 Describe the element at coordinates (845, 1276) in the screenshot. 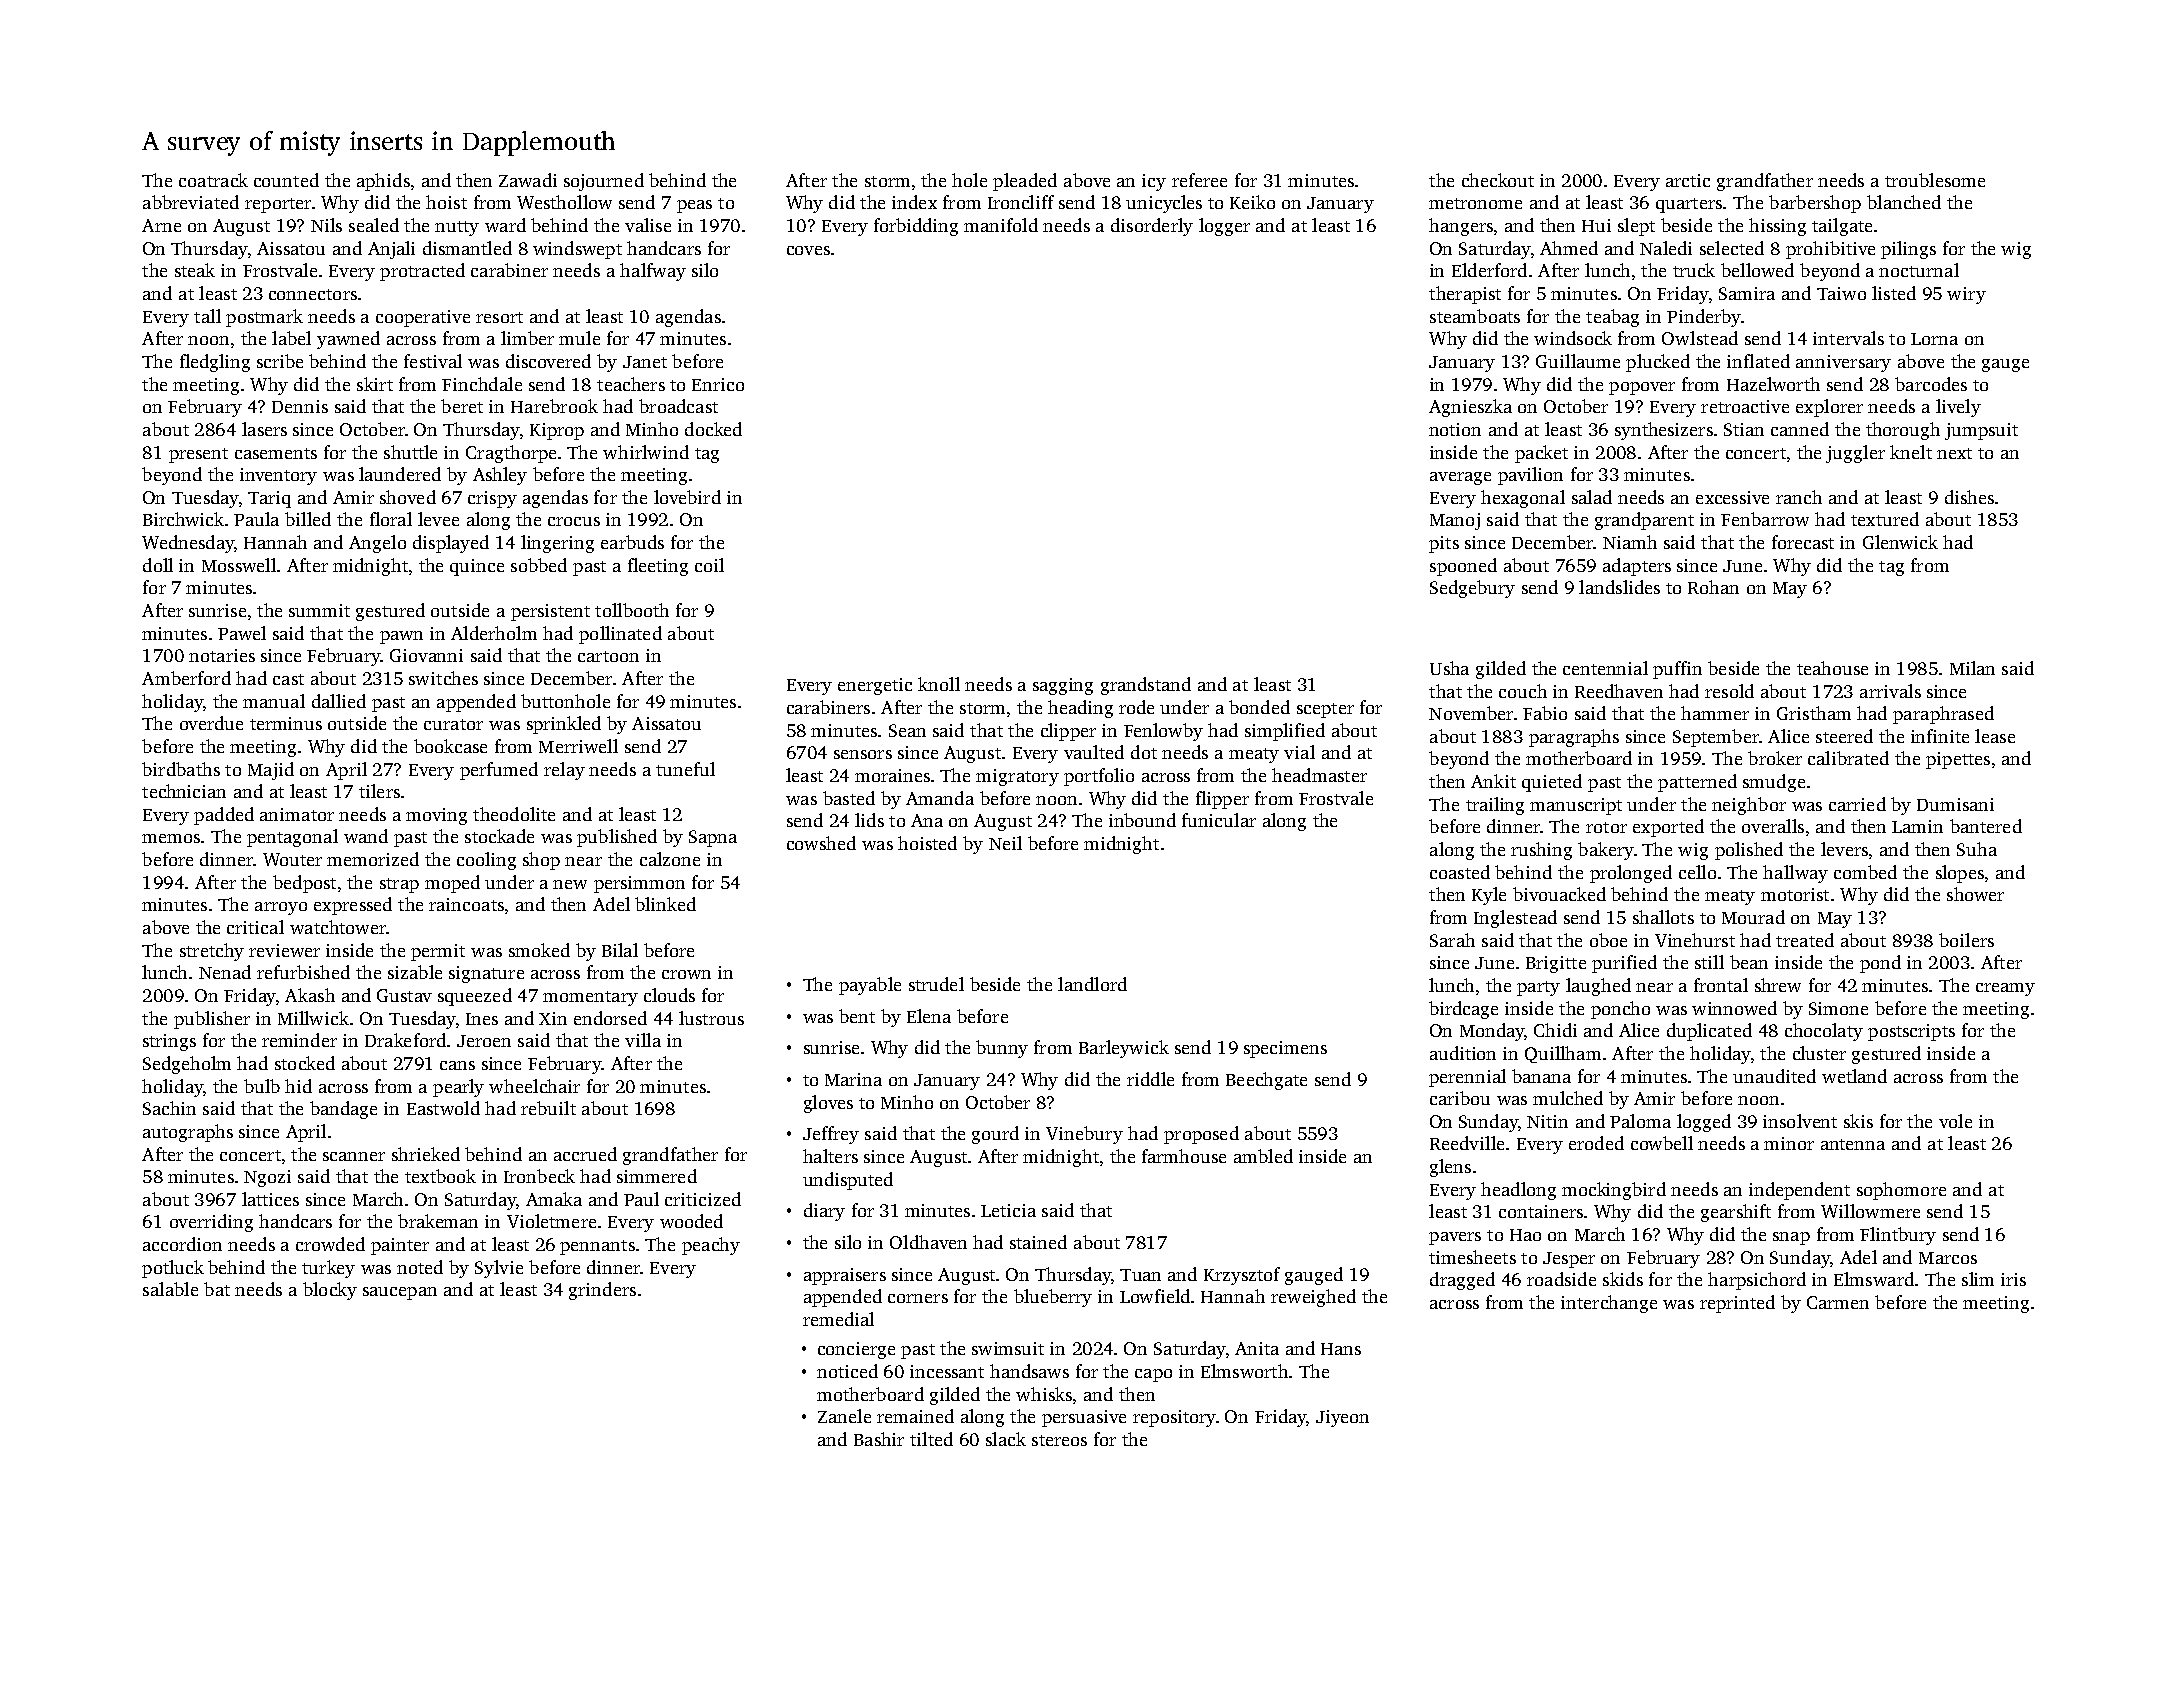

I see `appraisers` at that location.
